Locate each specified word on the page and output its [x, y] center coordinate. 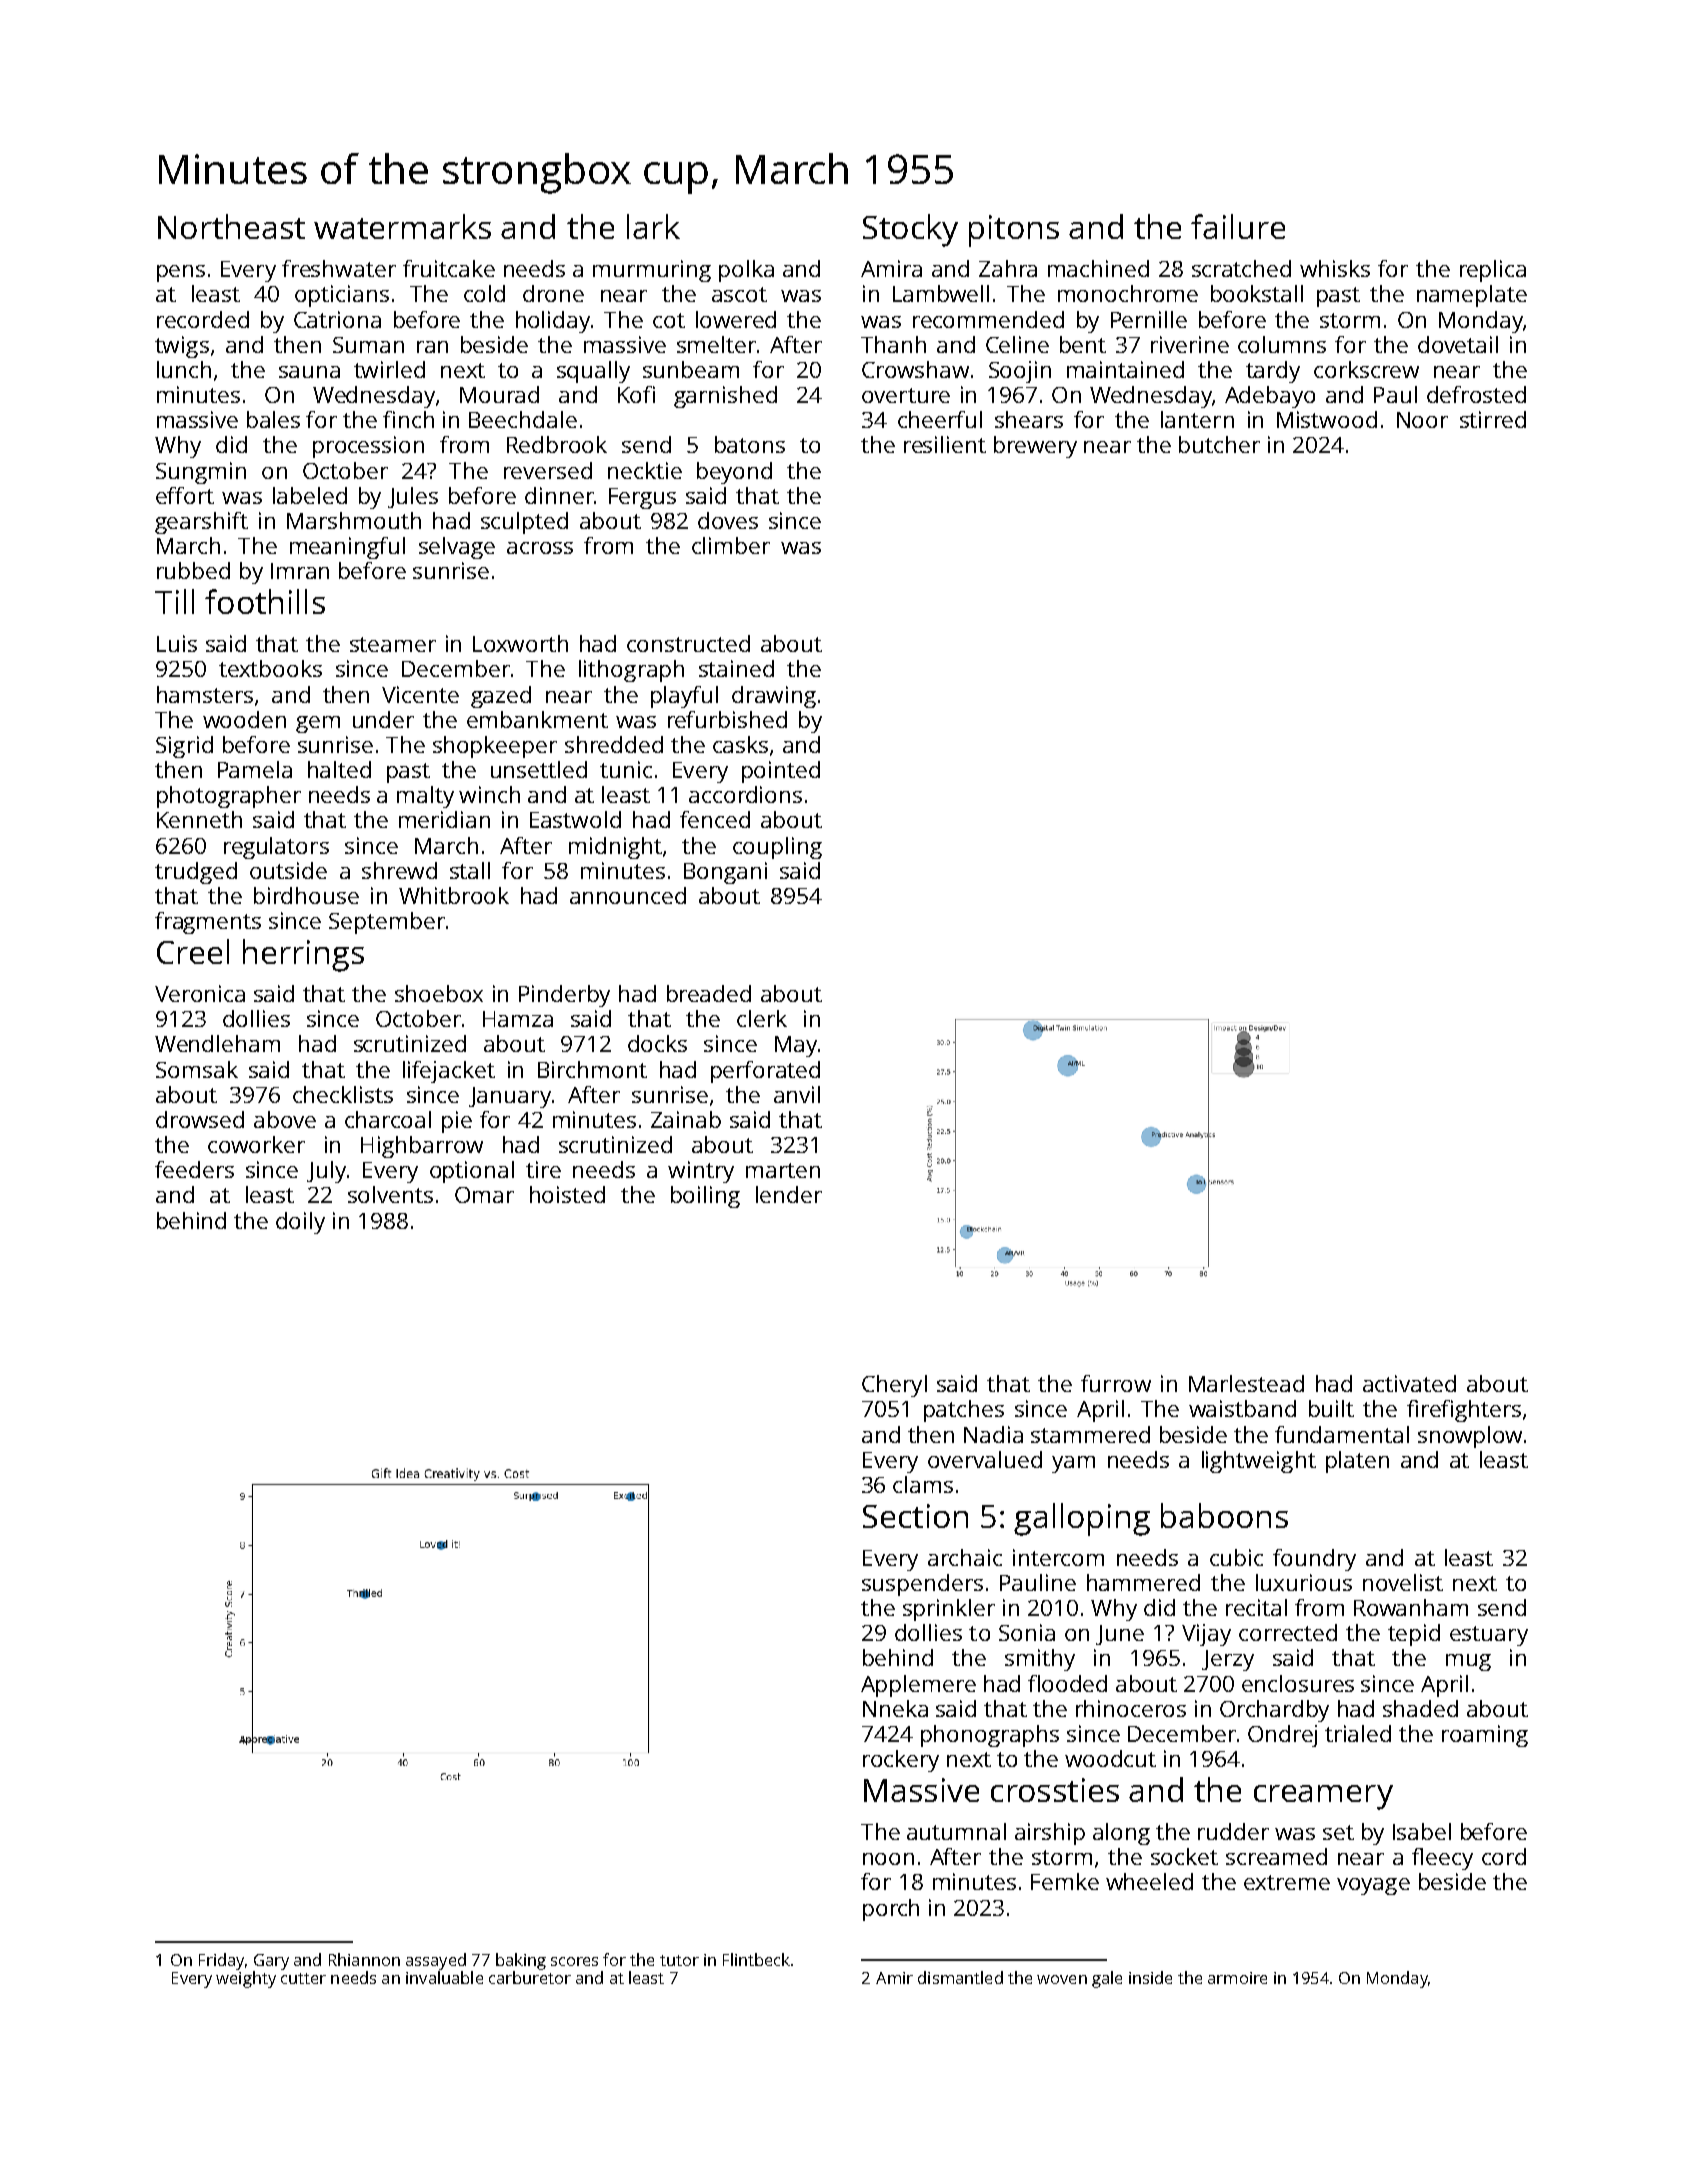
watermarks [402, 226]
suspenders [922, 1585]
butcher [1219, 444]
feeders [194, 1169]
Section [915, 1516]
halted [339, 769]
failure [1238, 226]
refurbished [727, 719]
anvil [797, 1094]
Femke [1065, 1881]
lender [789, 1194]
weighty [246, 1979]
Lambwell [941, 293]
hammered [1143, 1582]
